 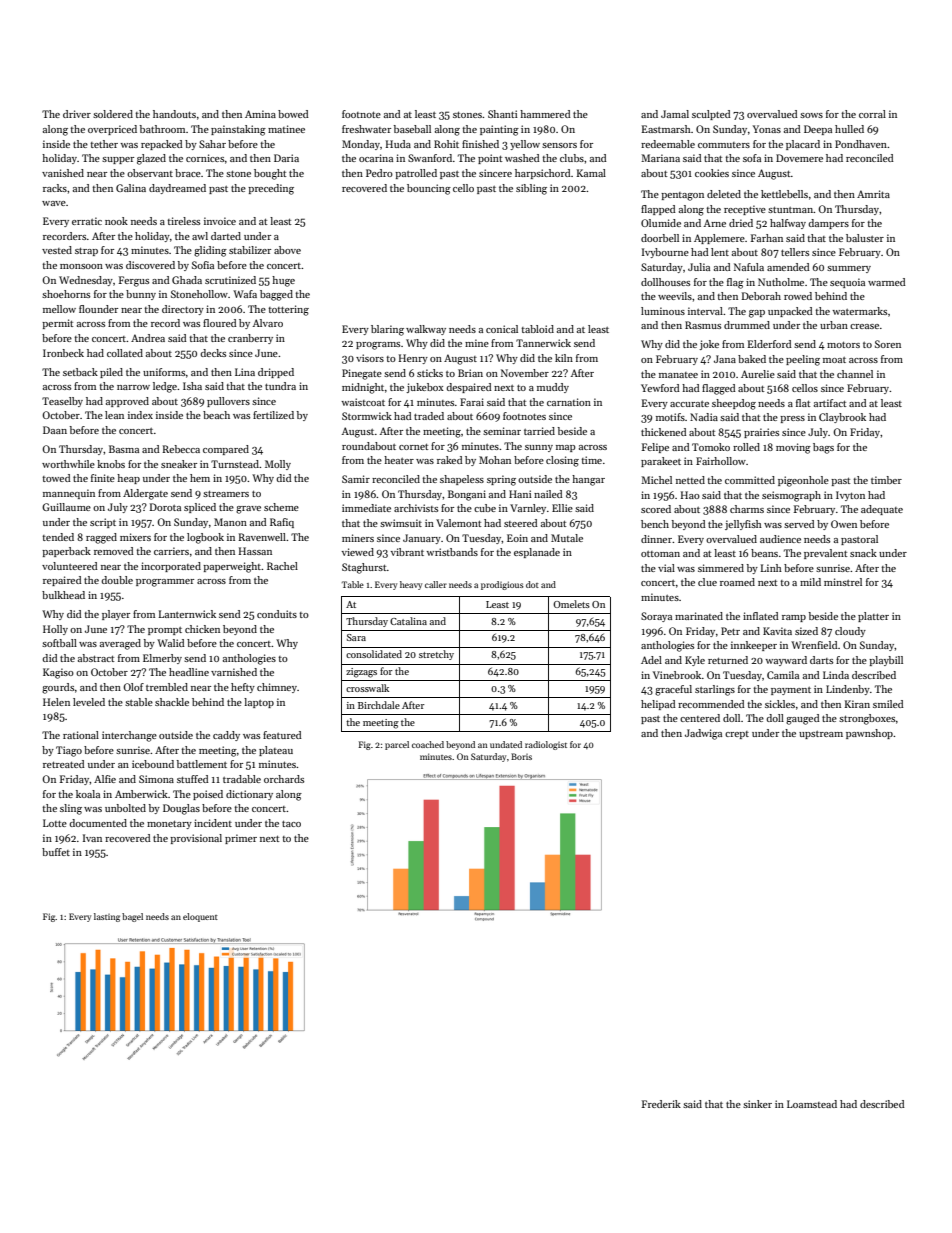 What do you see at coordinates (873, 194) in the screenshot?
I see `Amrita` at bounding box center [873, 194].
